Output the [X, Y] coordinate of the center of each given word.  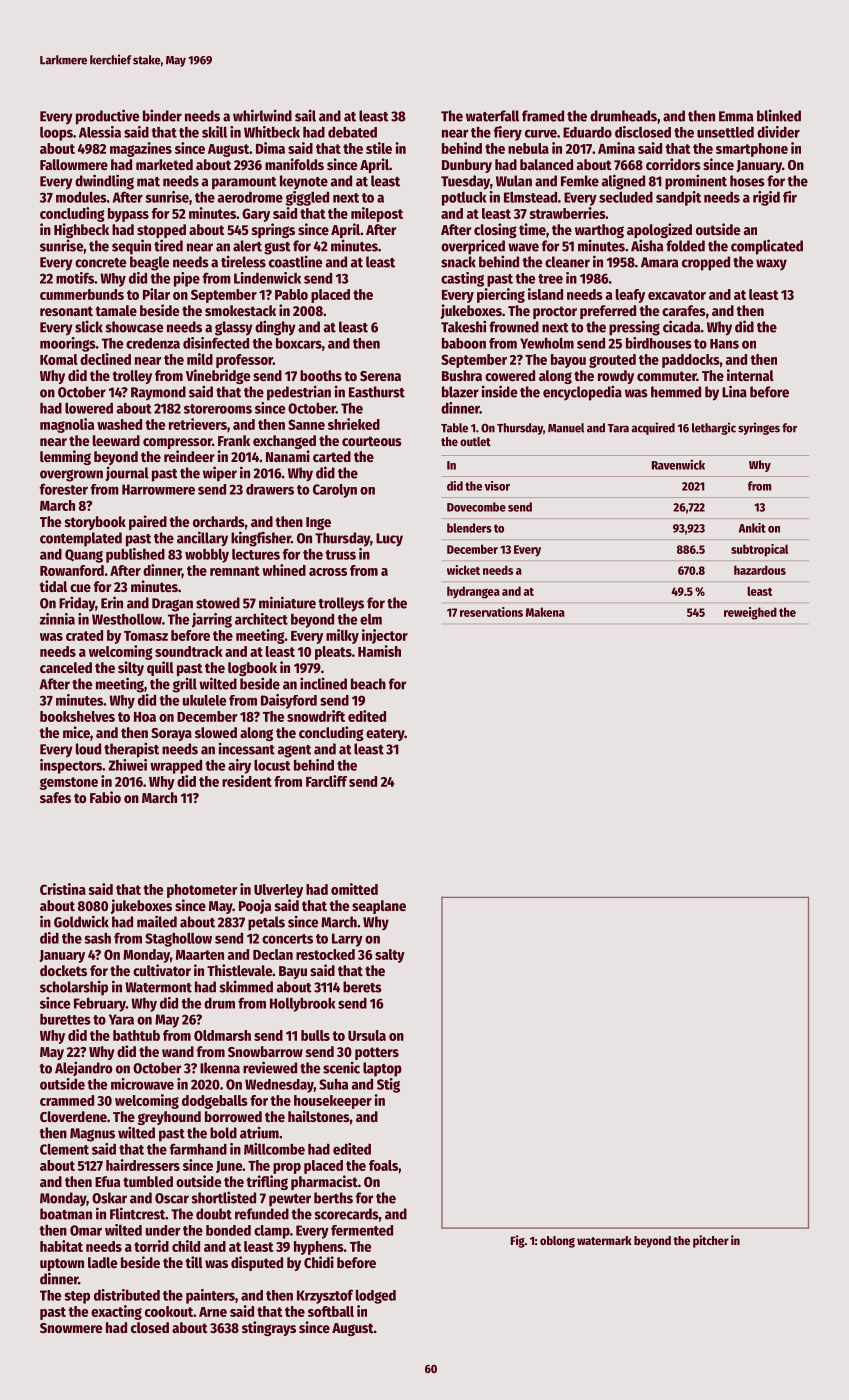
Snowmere [71, 1328]
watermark [604, 1240]
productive [108, 117]
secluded [626, 197]
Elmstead [530, 197]
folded [685, 246]
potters [377, 1053]
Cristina [63, 889]
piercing [501, 295]
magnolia [67, 425]
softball [331, 1311]
